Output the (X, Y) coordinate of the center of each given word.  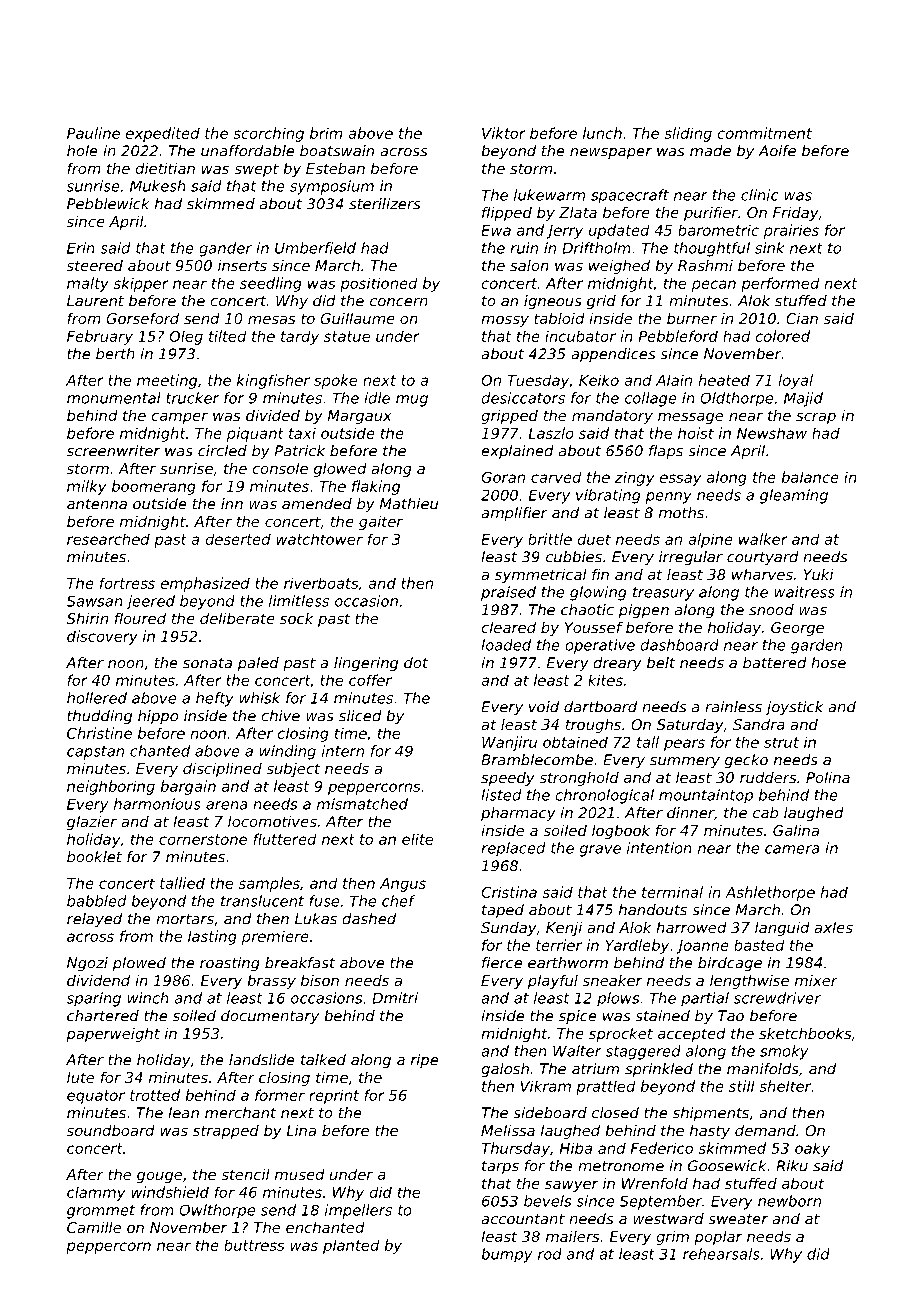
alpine (710, 540)
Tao (731, 1016)
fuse (324, 901)
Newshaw (772, 433)
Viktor (504, 133)
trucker (192, 398)
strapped (226, 1132)
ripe (424, 1061)
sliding (688, 134)
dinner (690, 813)
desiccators (523, 398)
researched (108, 539)
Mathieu (409, 504)
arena (227, 805)
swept (256, 170)
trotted (155, 1095)
